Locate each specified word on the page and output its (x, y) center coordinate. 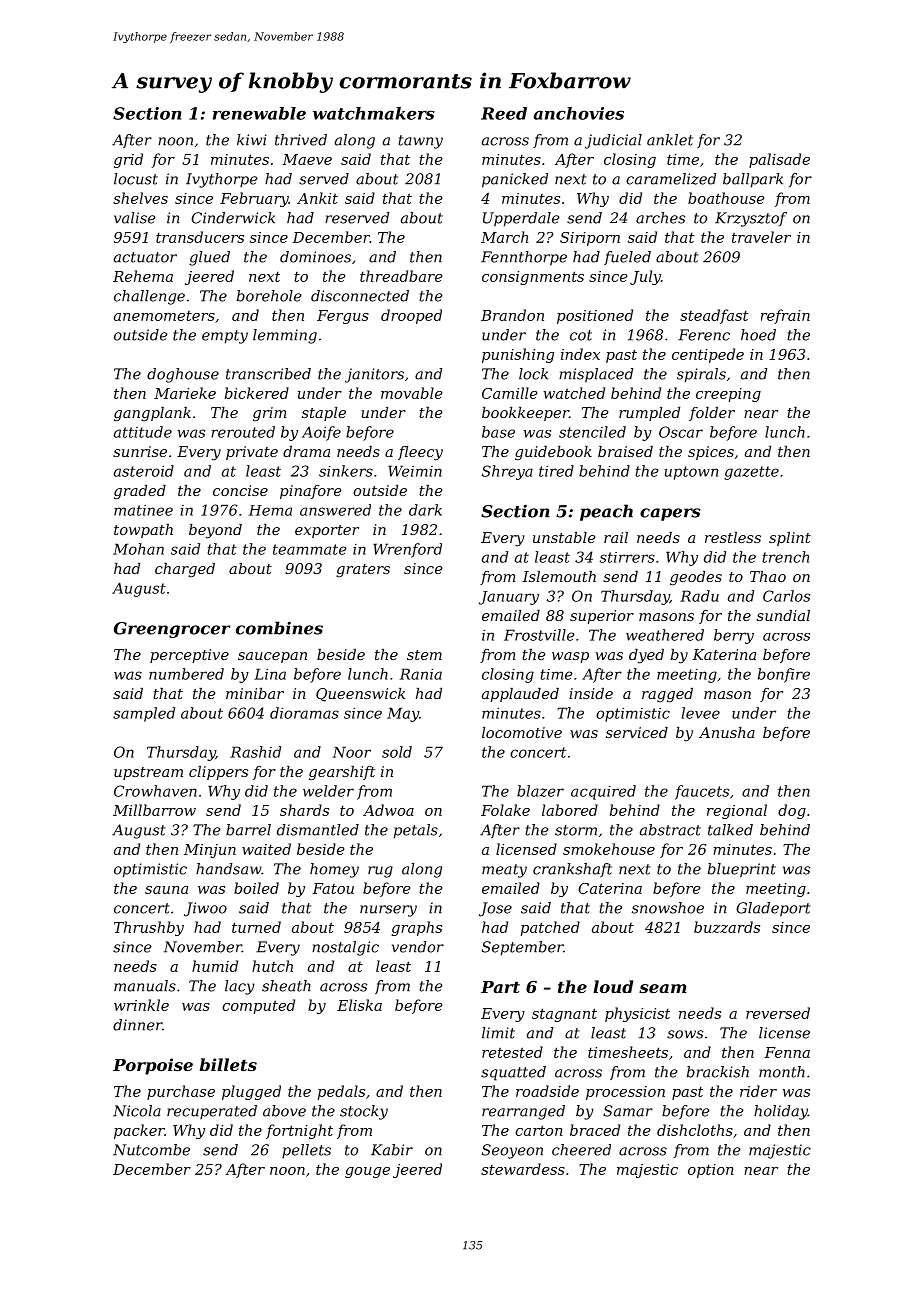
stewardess (523, 1169)
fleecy (420, 453)
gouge (367, 1172)
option (711, 1171)
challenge (149, 297)
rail (616, 537)
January (509, 598)
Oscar (681, 432)
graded (140, 492)
